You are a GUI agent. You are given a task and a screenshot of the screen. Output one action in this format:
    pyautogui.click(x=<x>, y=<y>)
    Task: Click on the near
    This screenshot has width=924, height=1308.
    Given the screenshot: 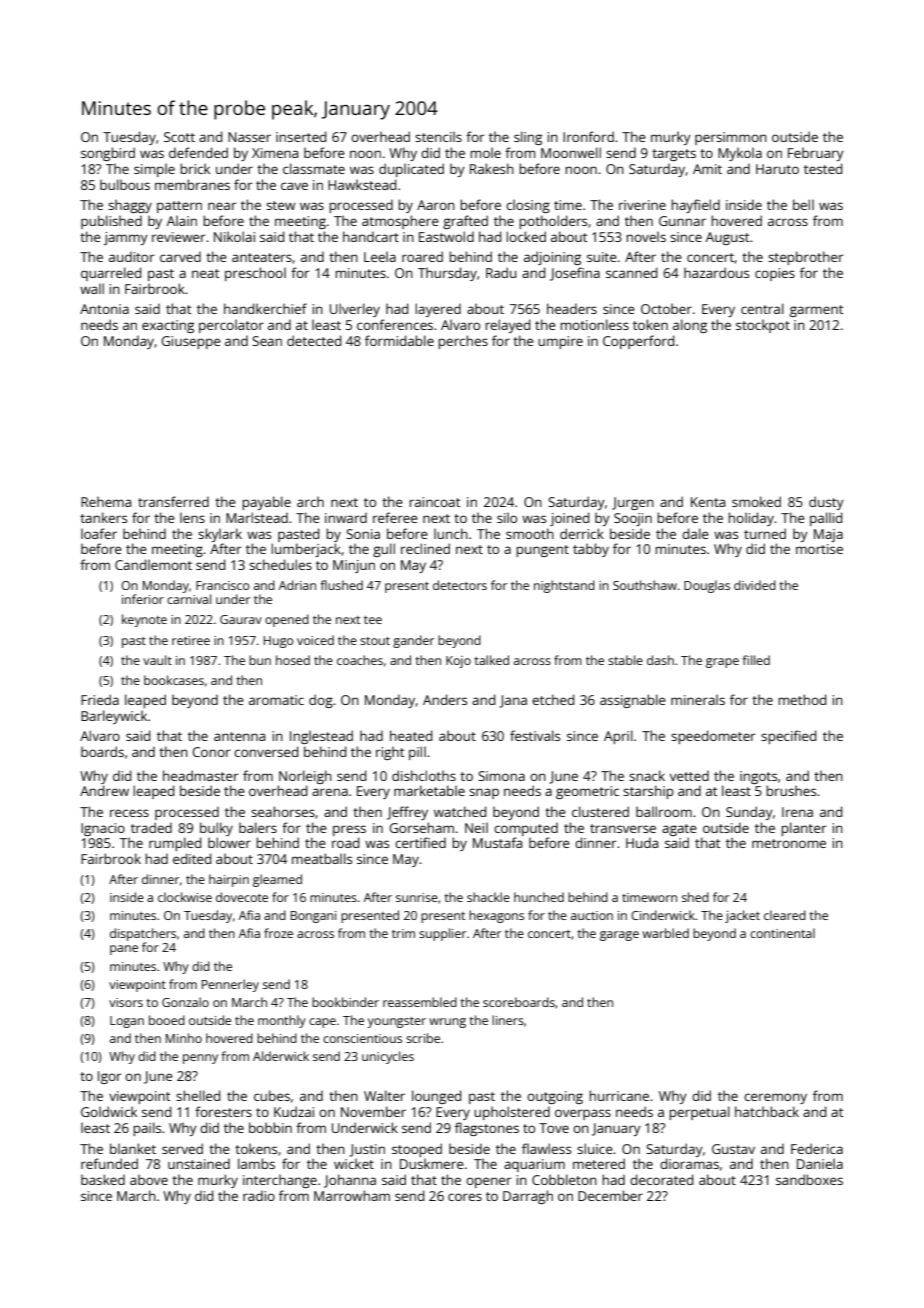 What is the action you would take?
    pyautogui.click(x=222, y=206)
